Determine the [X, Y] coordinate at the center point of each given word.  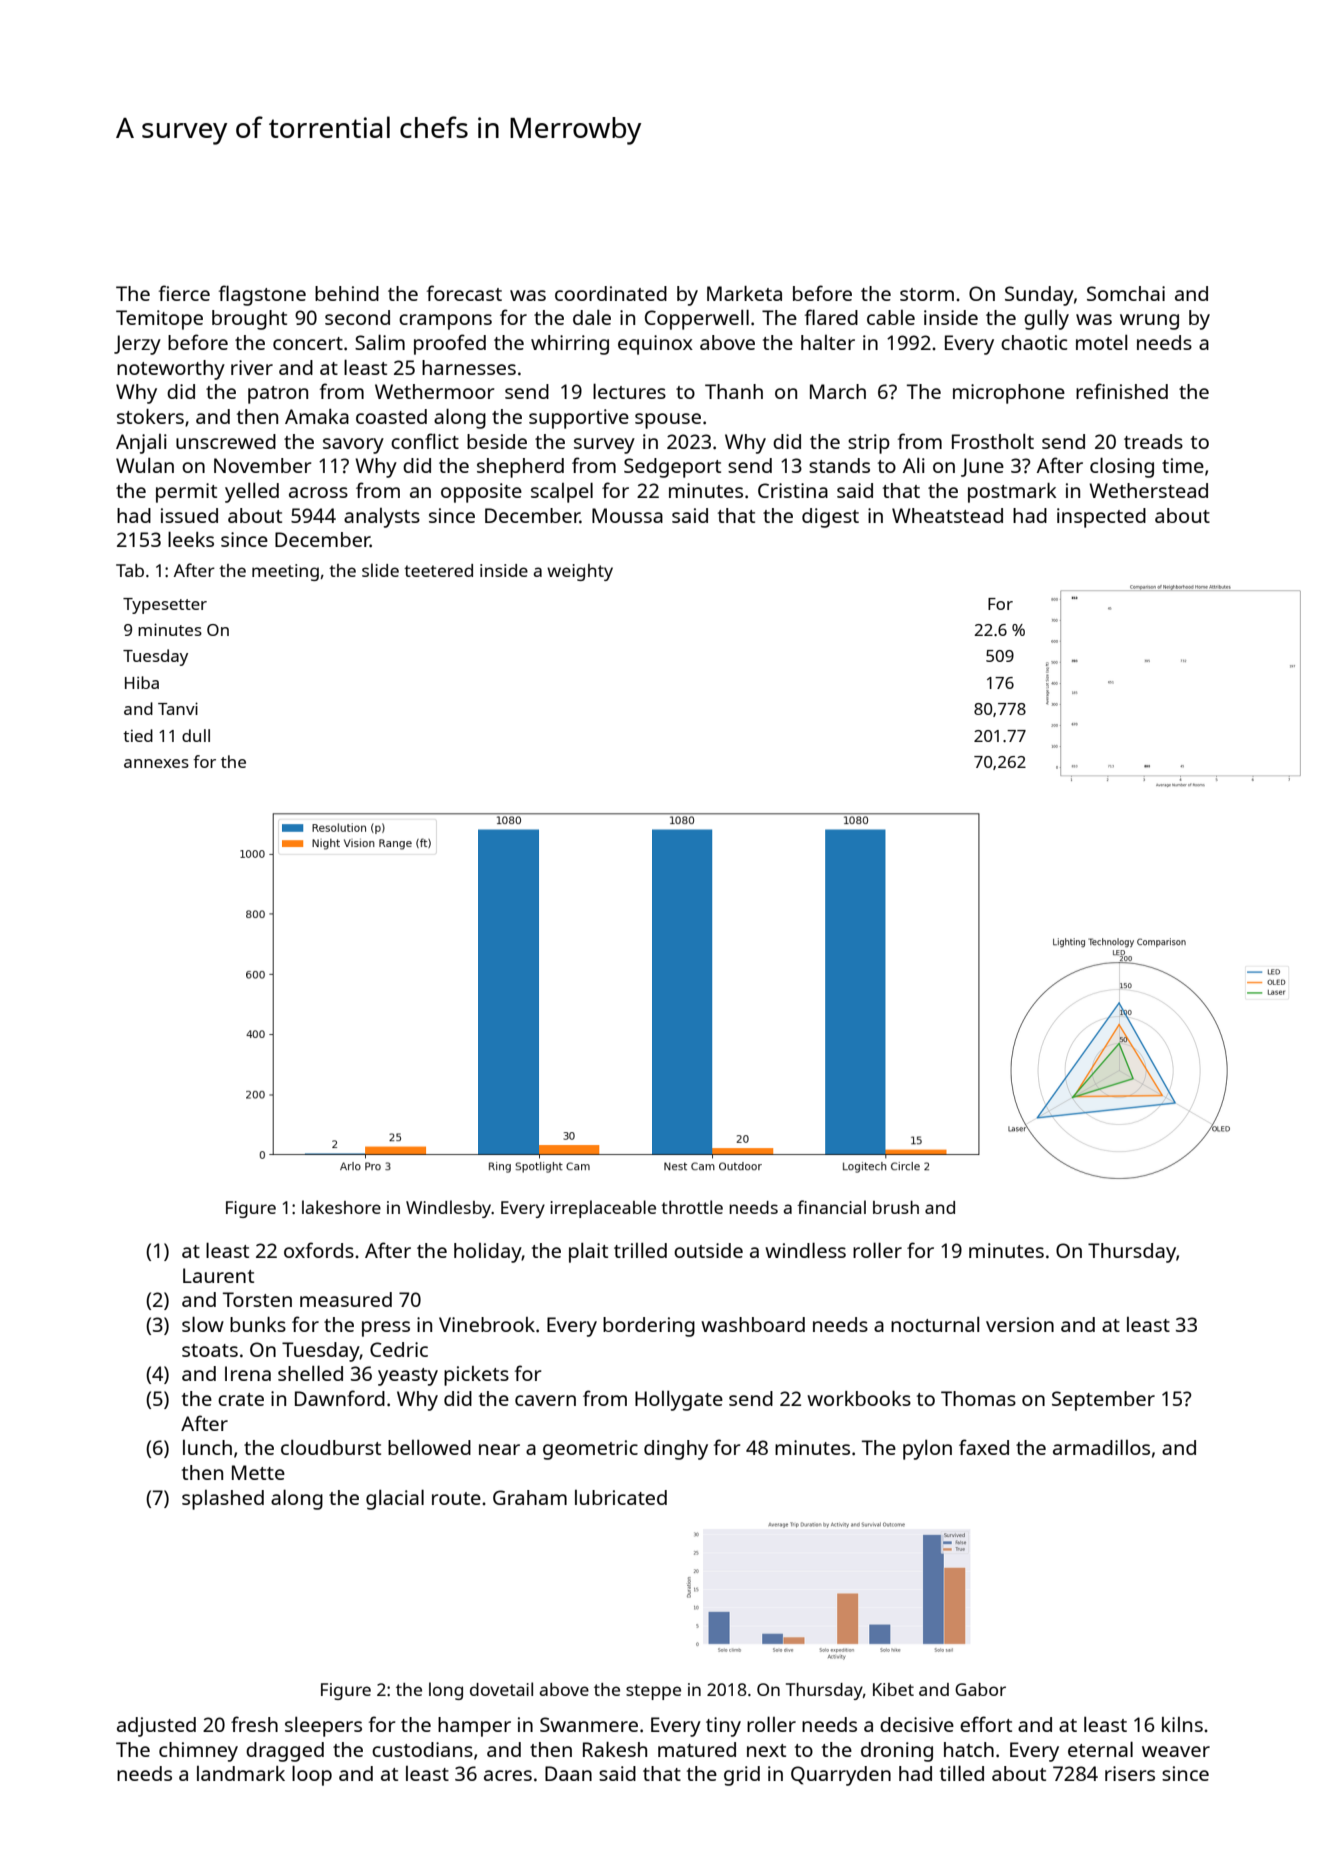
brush [896, 1207]
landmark [241, 1773]
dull [196, 735]
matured [697, 1749]
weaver [1176, 1751]
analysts [382, 518]
